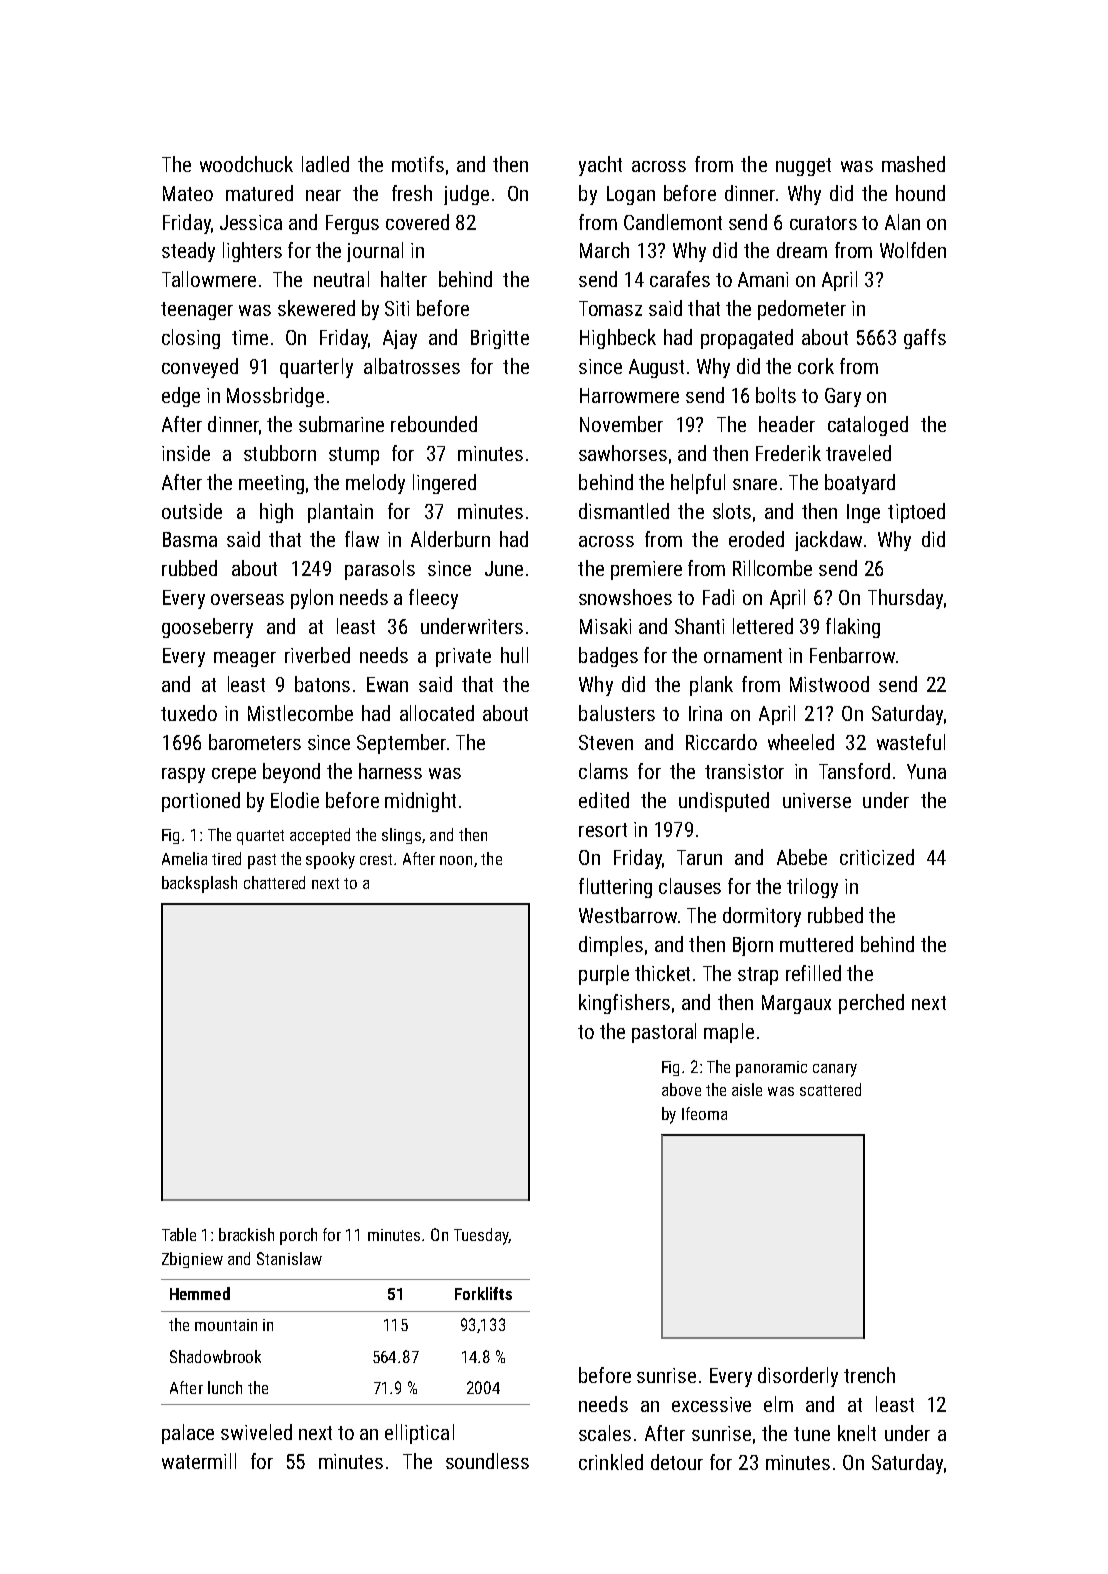  What do you see at coordinates (255, 742) in the screenshot?
I see `barometers` at bounding box center [255, 742].
